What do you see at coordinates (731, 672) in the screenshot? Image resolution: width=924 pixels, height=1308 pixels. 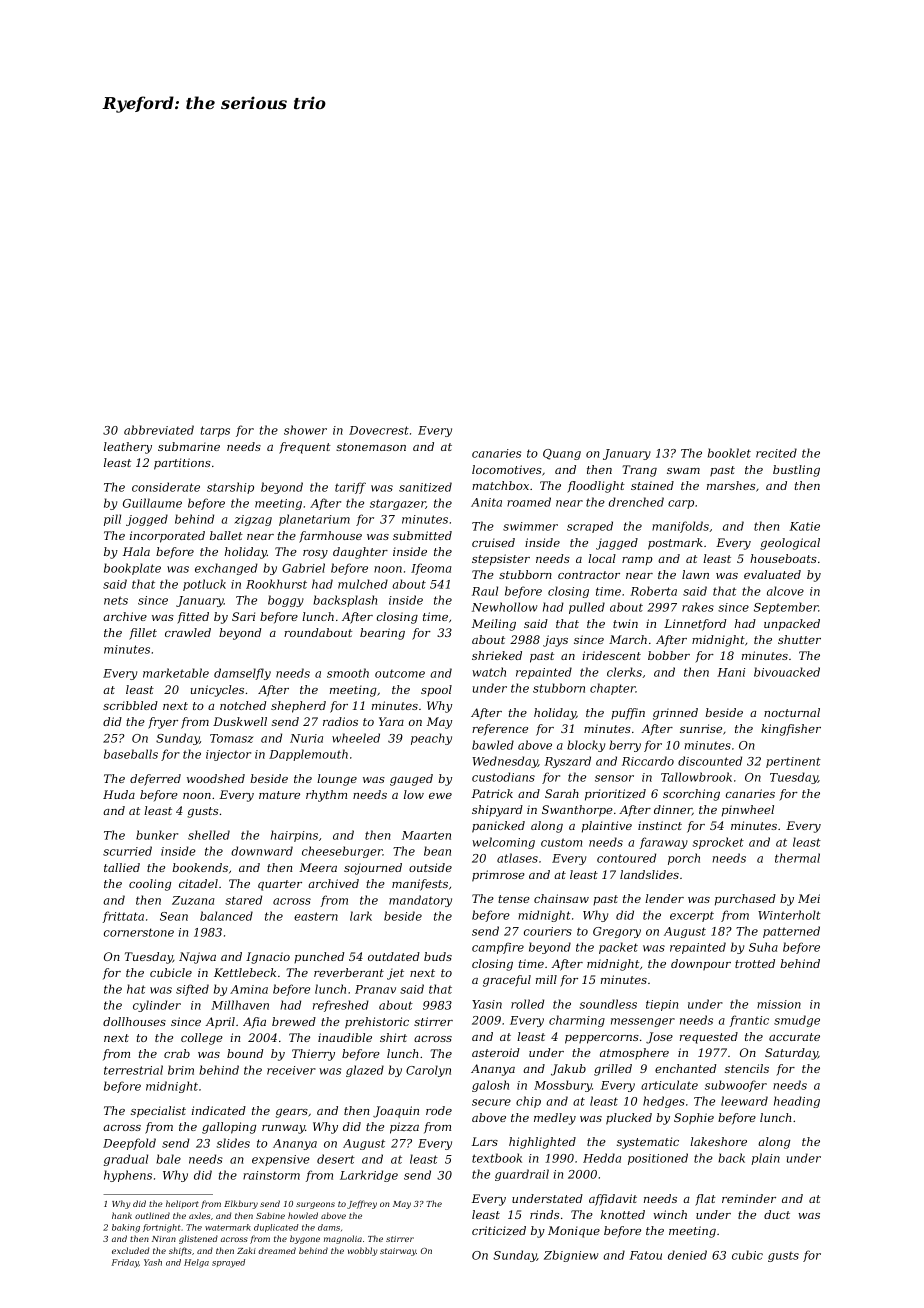 I see `Hani` at bounding box center [731, 672].
